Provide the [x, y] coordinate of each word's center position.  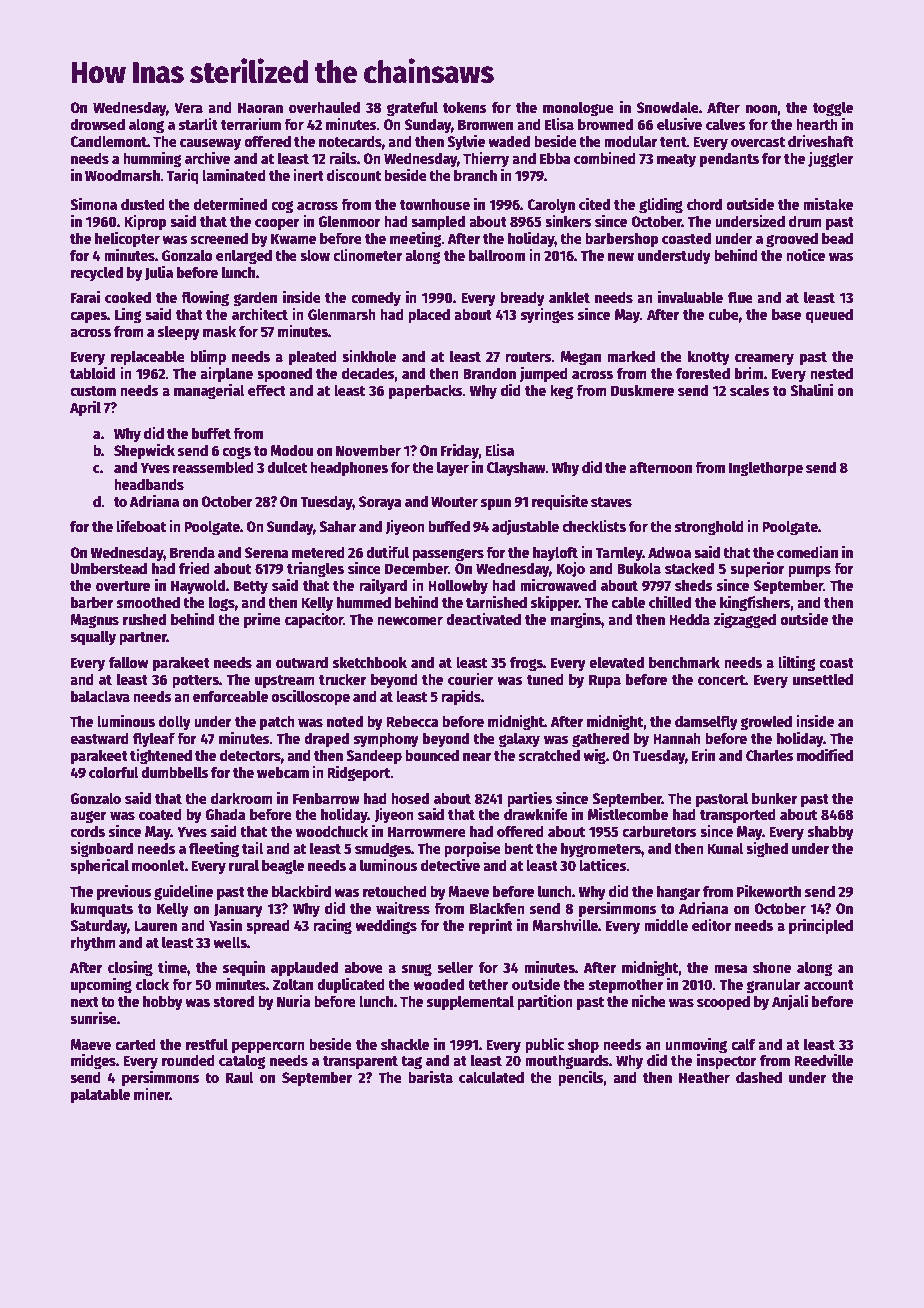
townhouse [435, 204]
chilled [670, 601]
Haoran [260, 107]
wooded [438, 984]
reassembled [213, 467]
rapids [461, 697]
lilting [797, 663]
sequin [244, 968]
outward [302, 662]
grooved [792, 240]
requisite [560, 502]
